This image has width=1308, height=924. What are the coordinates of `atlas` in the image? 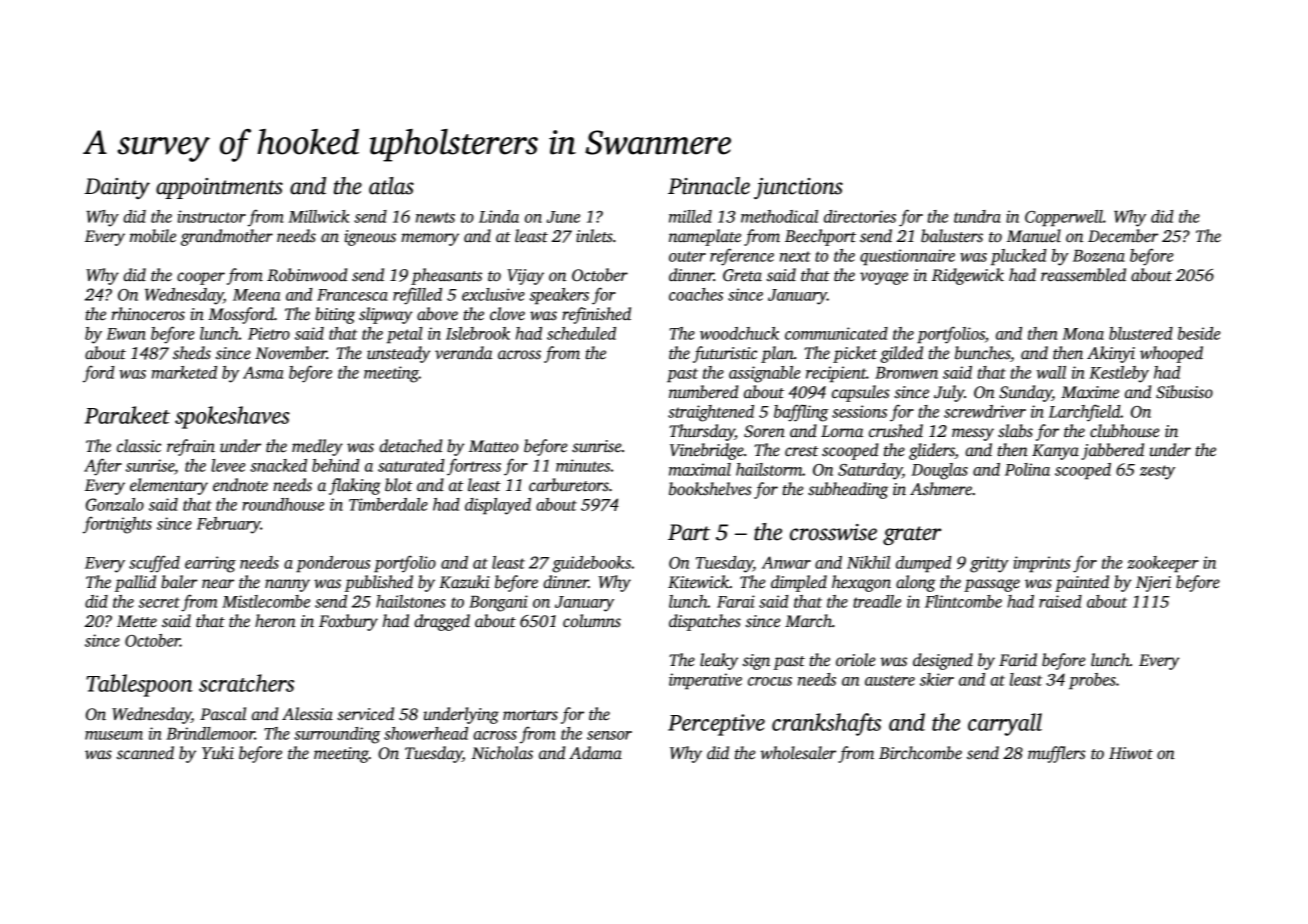 It's located at (391, 186).
